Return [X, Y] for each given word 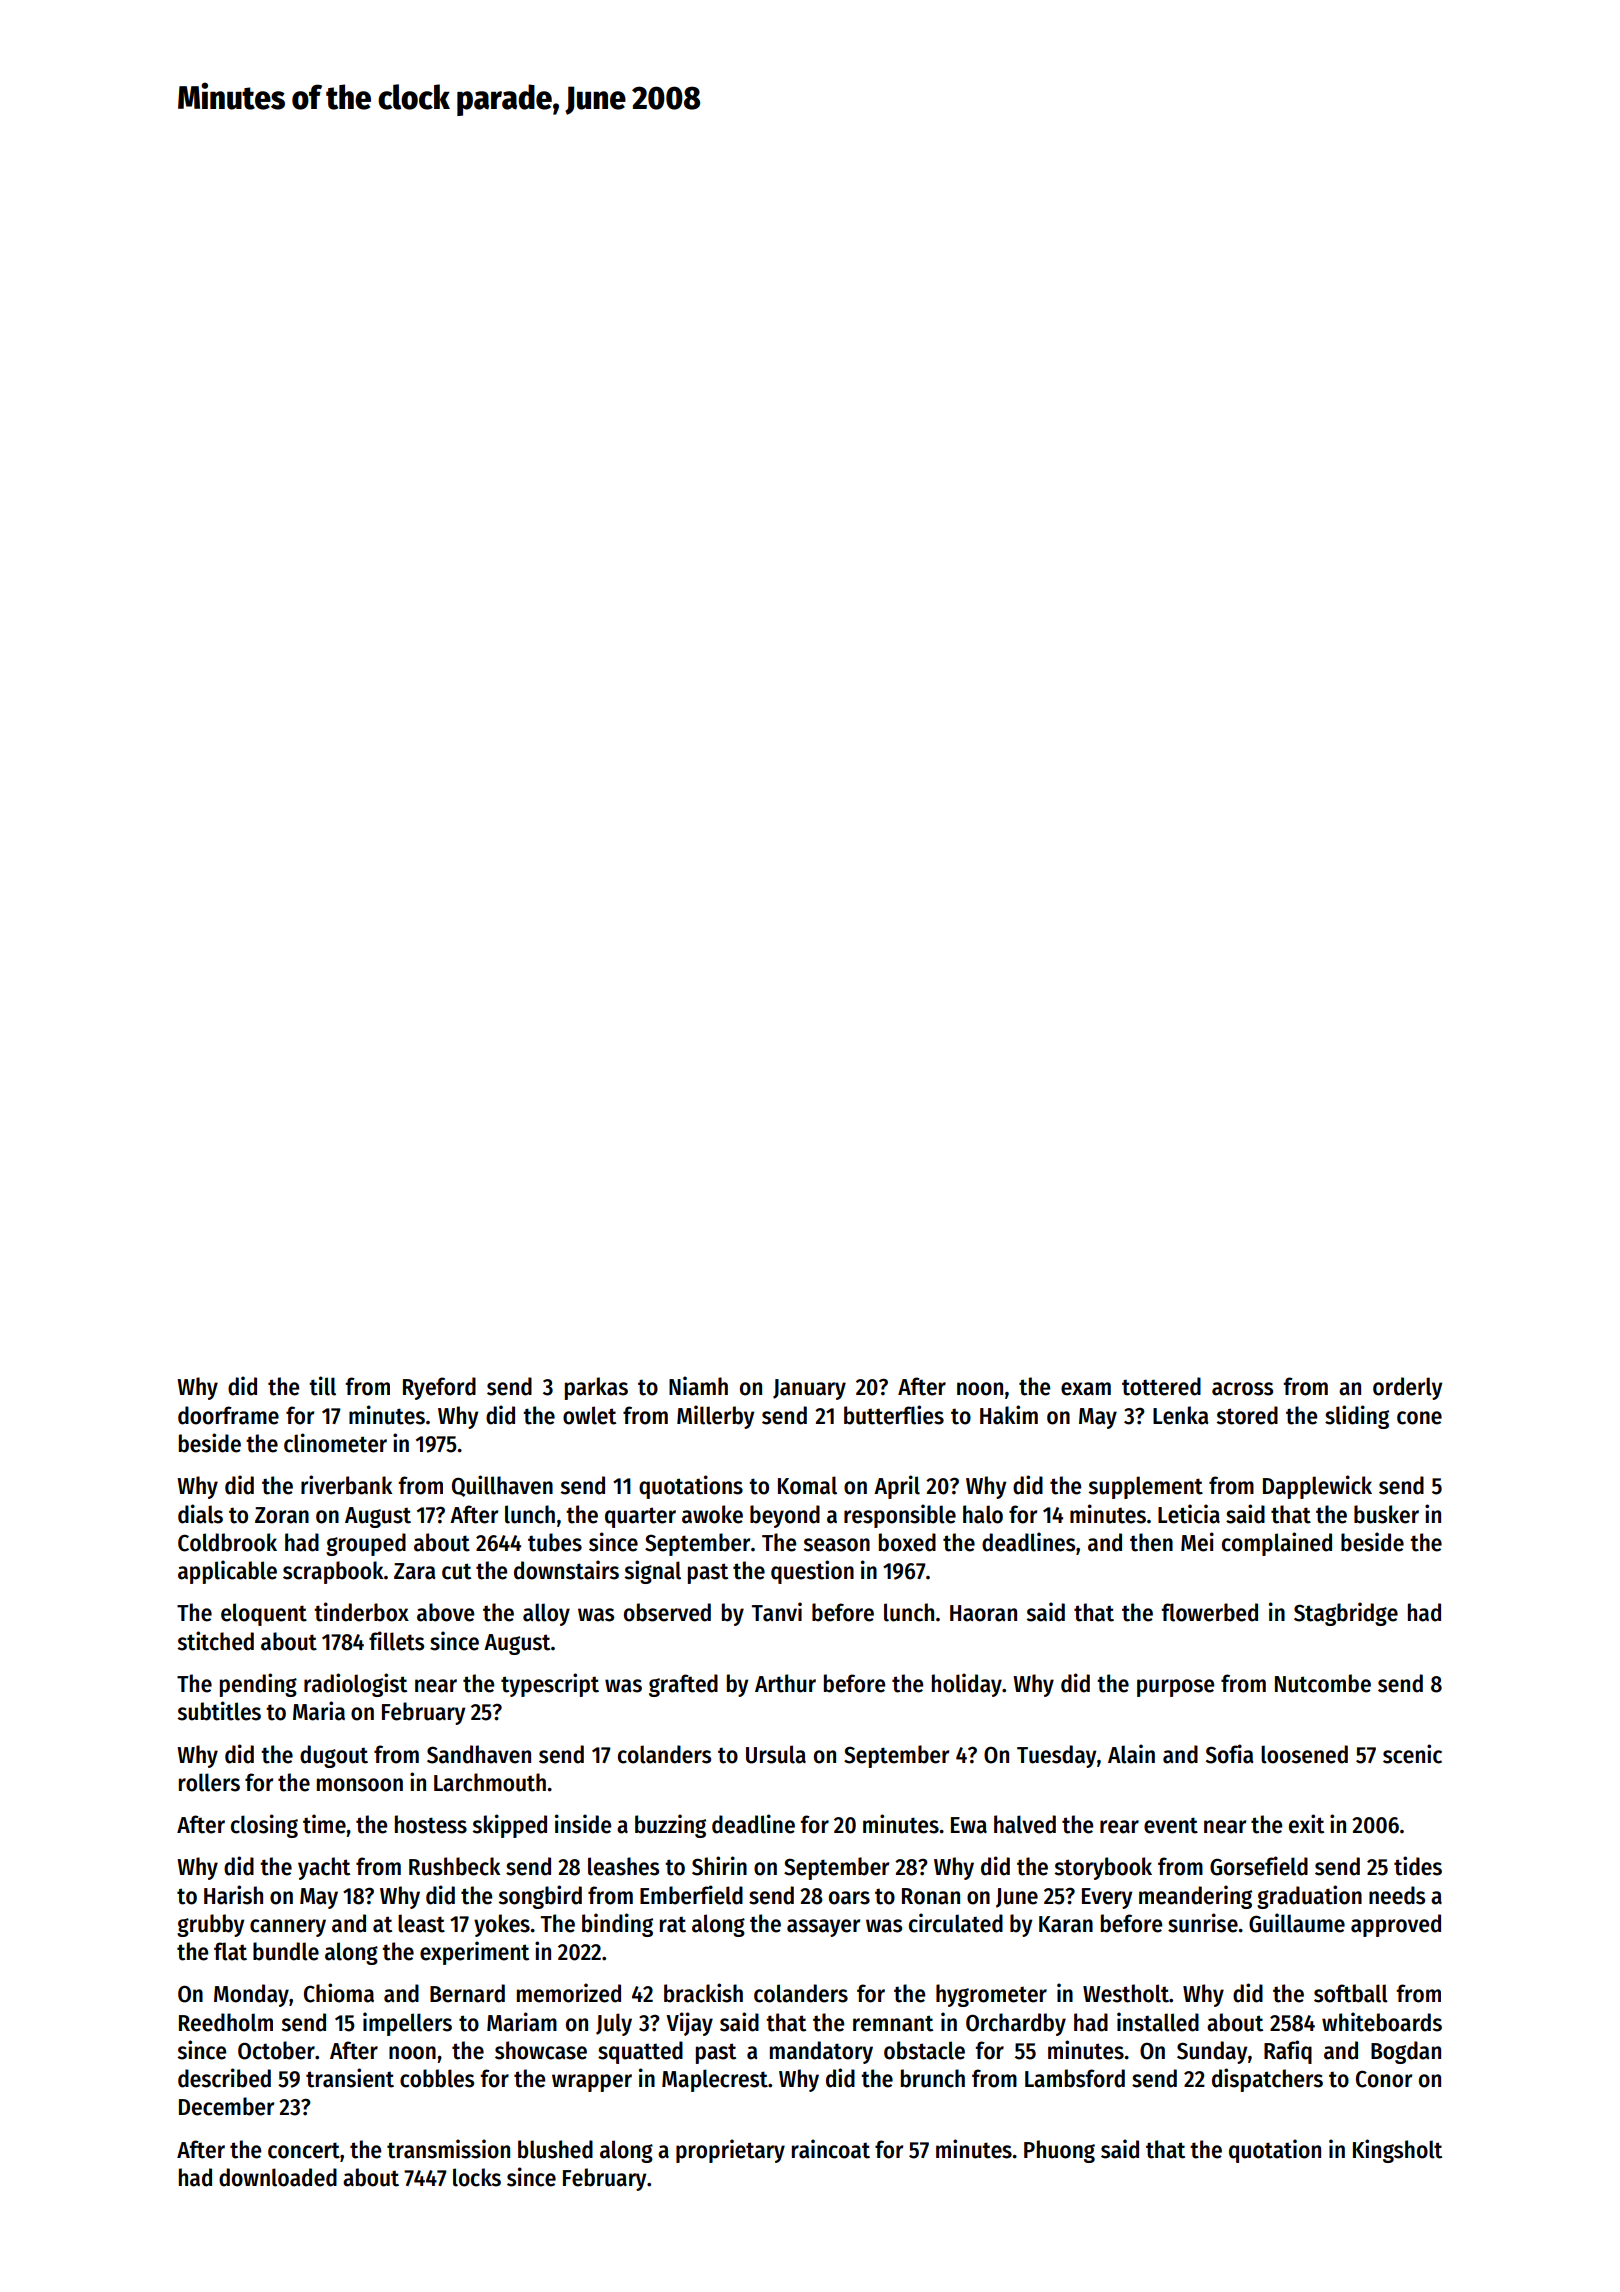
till [322, 1386]
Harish [233, 1895]
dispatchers [1267, 2080]
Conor [1384, 2079]
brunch [933, 2078]
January [809, 1389]
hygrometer [991, 1995]
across [1242, 1389]
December [226, 2106]
